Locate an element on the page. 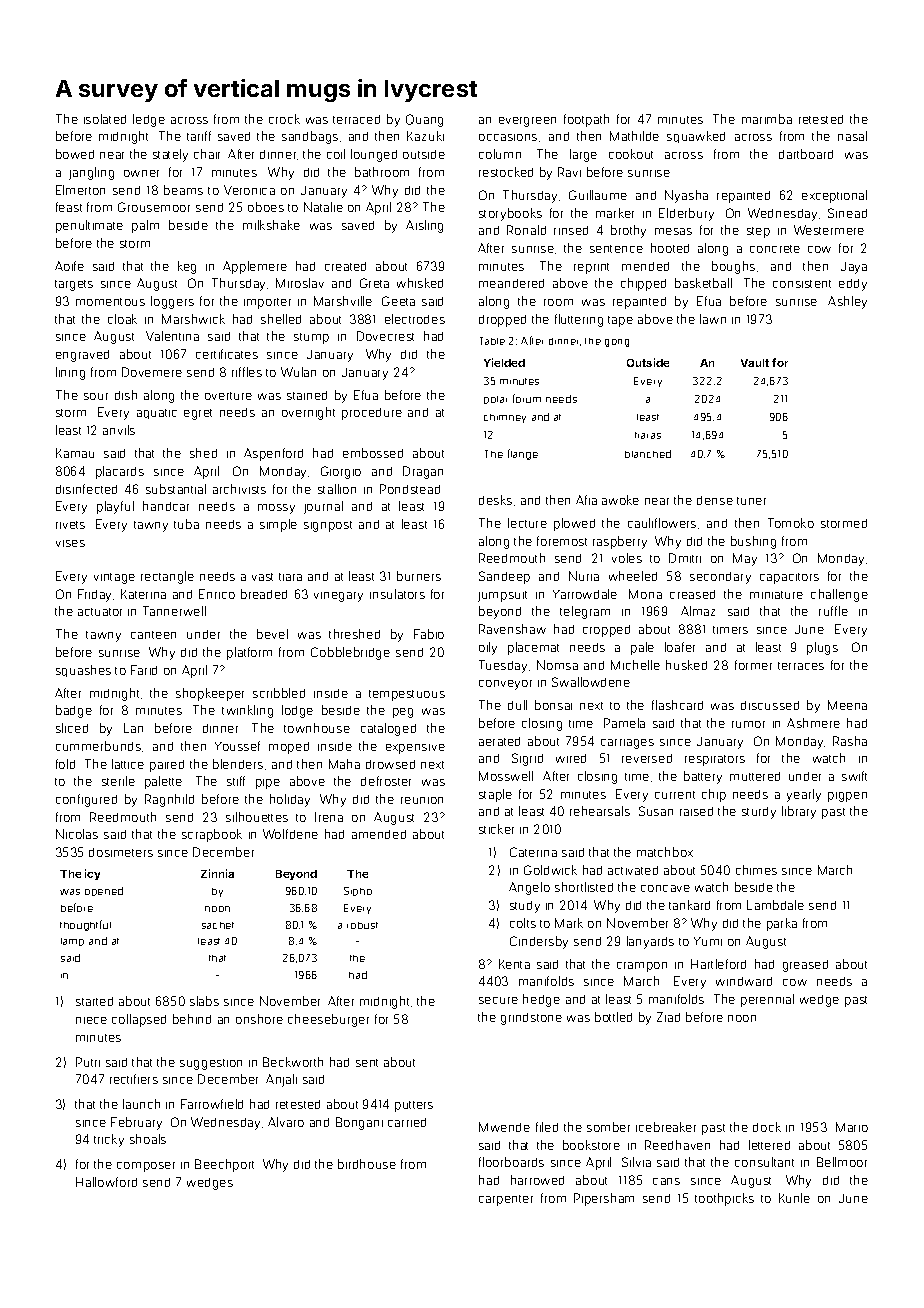 Image resolution: width=924 pixels, height=1308 pixels. composer is located at coordinates (146, 1167).
